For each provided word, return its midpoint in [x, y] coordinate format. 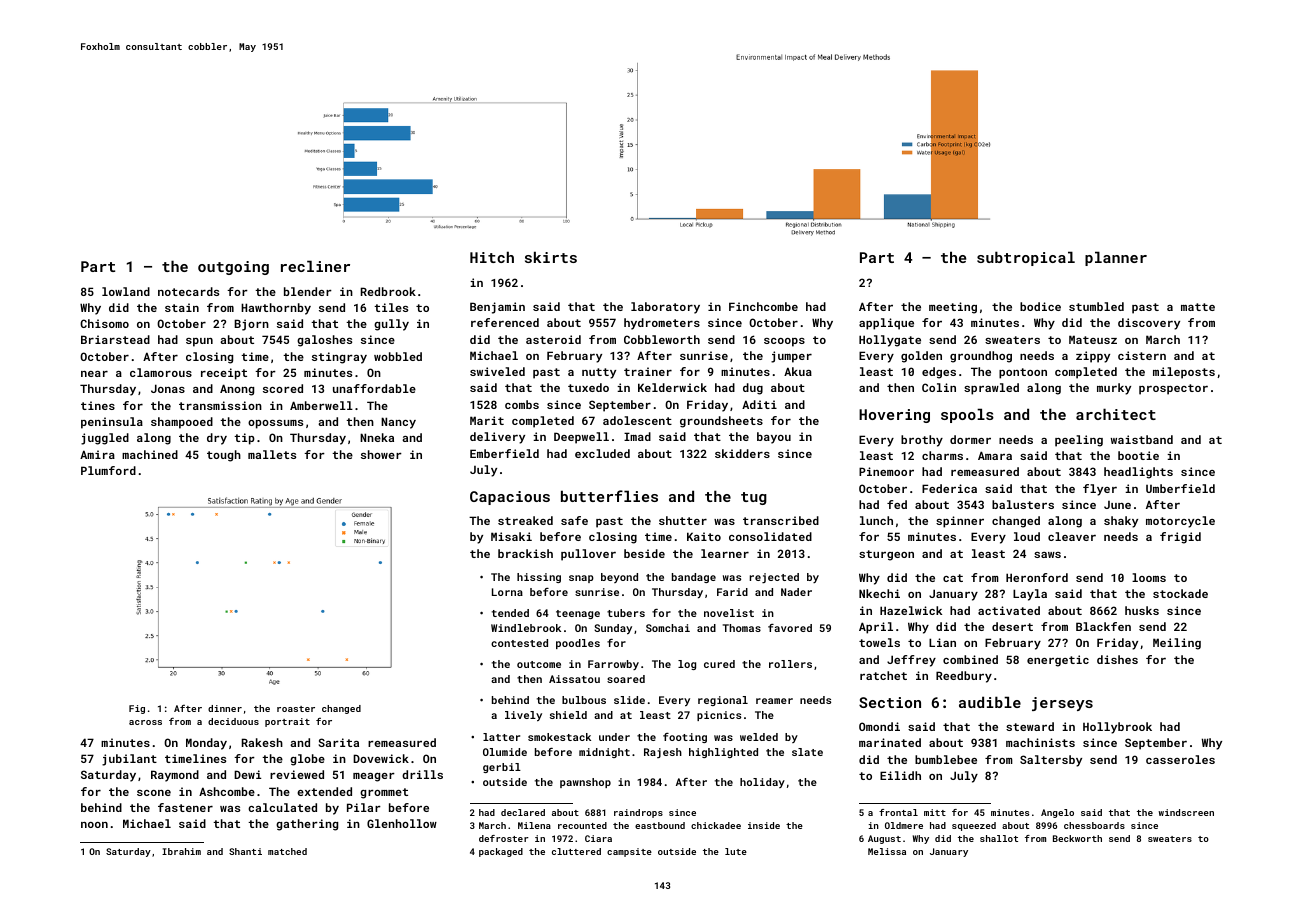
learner [725, 553]
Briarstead [115, 339]
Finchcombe [763, 306]
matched [287, 851]
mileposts [1184, 373]
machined [150, 454]
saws [1047, 555]
